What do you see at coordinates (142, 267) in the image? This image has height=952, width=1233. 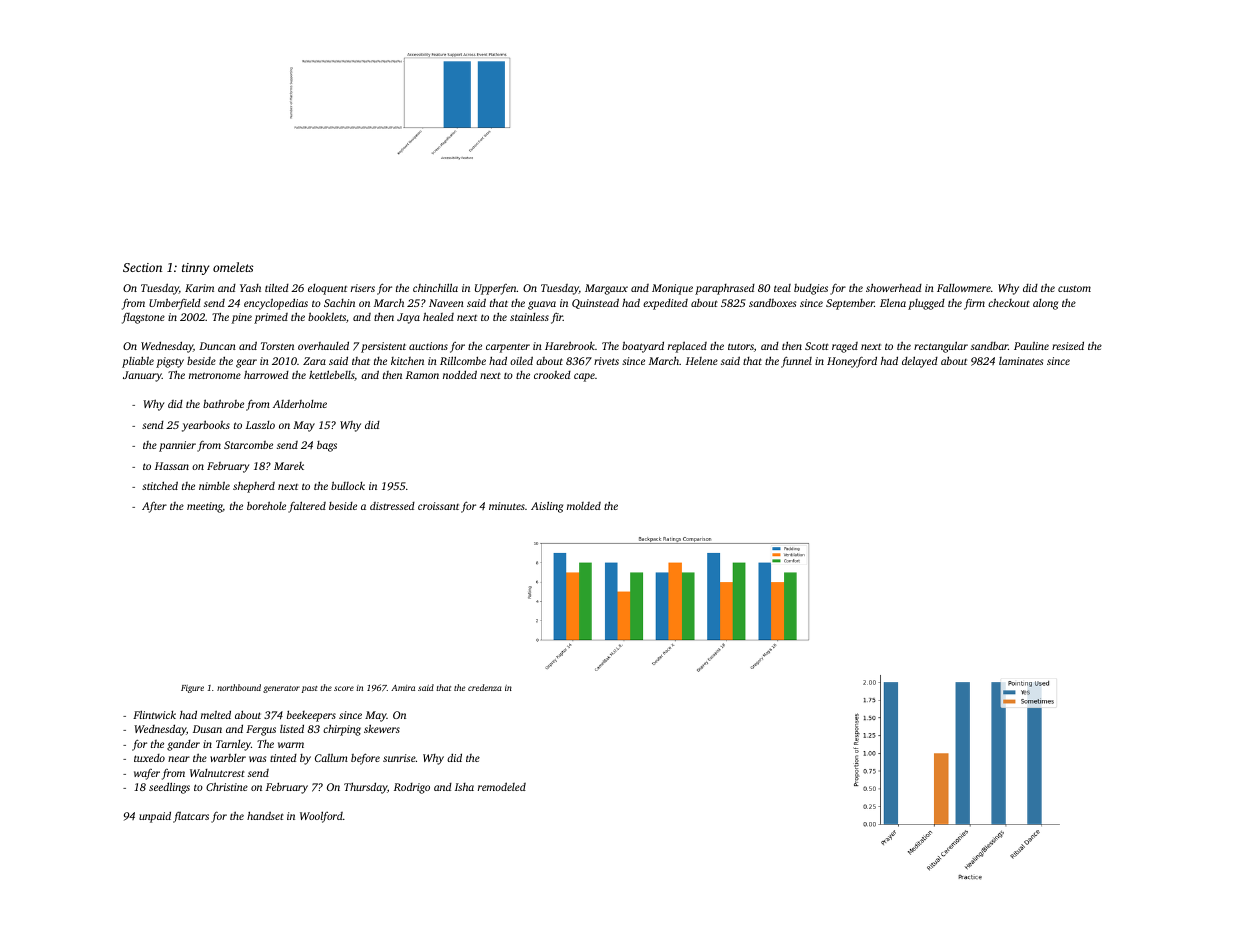 I see `Section` at bounding box center [142, 267].
